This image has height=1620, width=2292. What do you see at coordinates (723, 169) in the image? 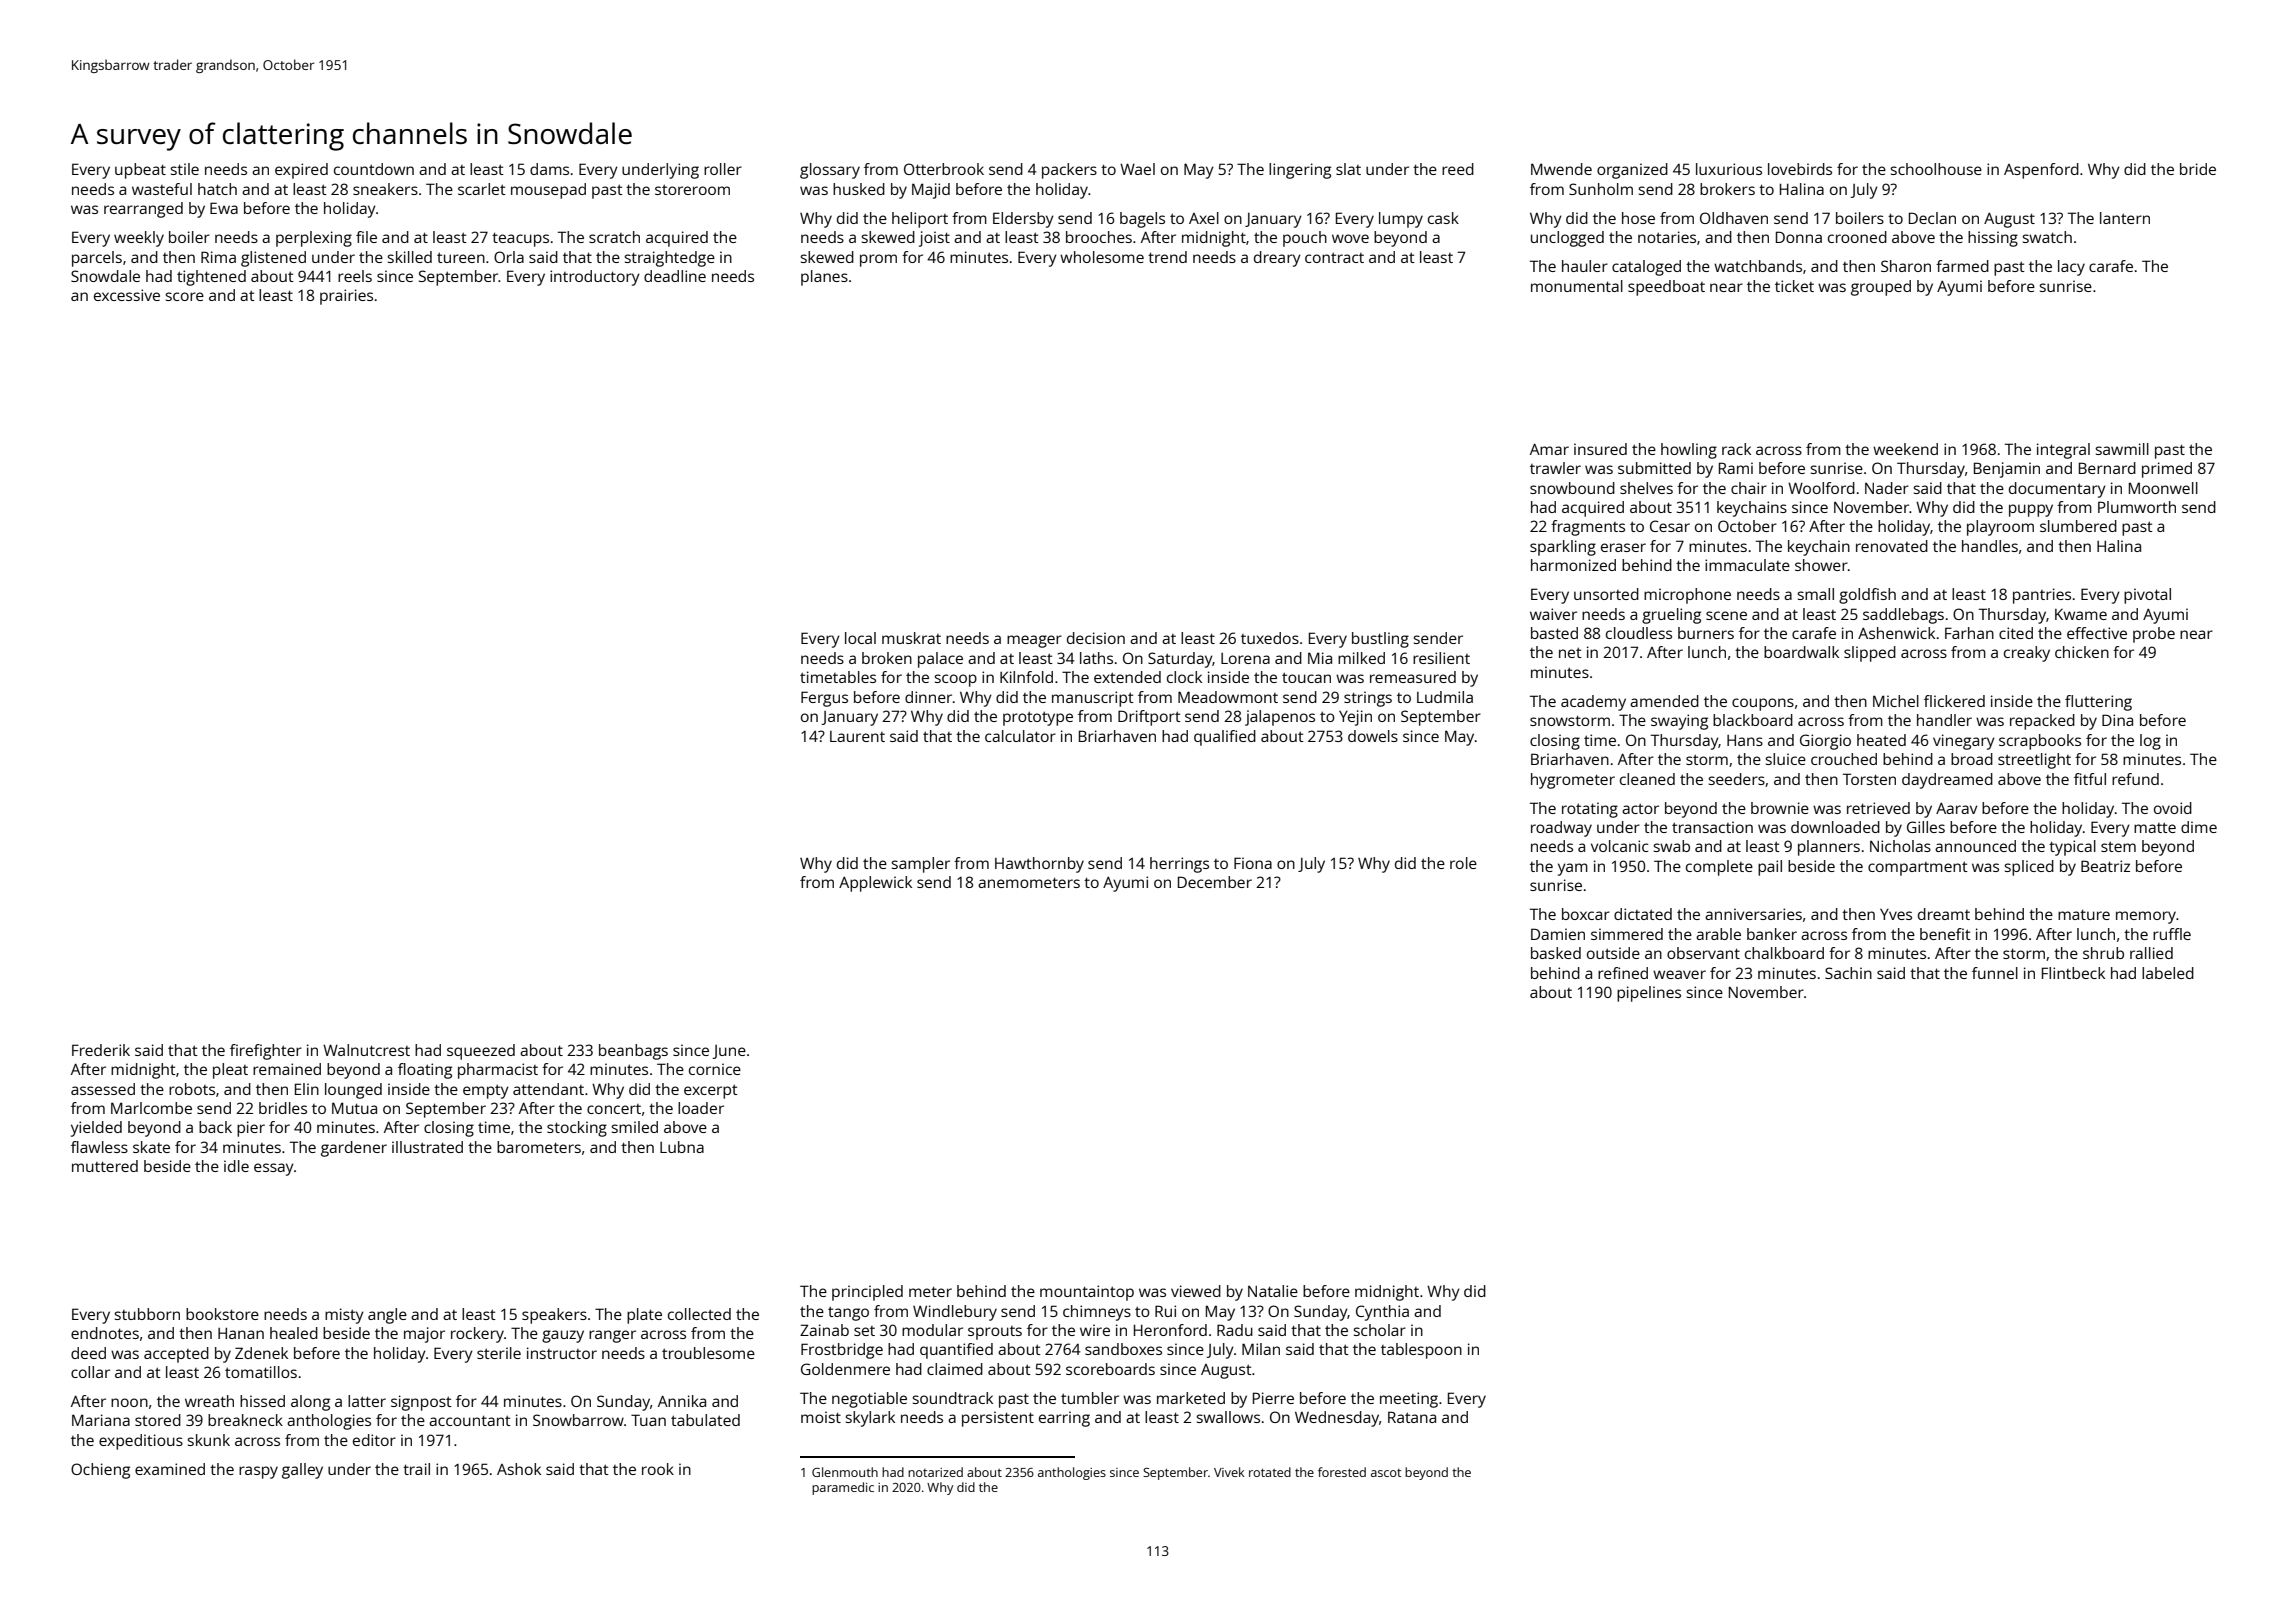
I see `roller` at bounding box center [723, 169].
